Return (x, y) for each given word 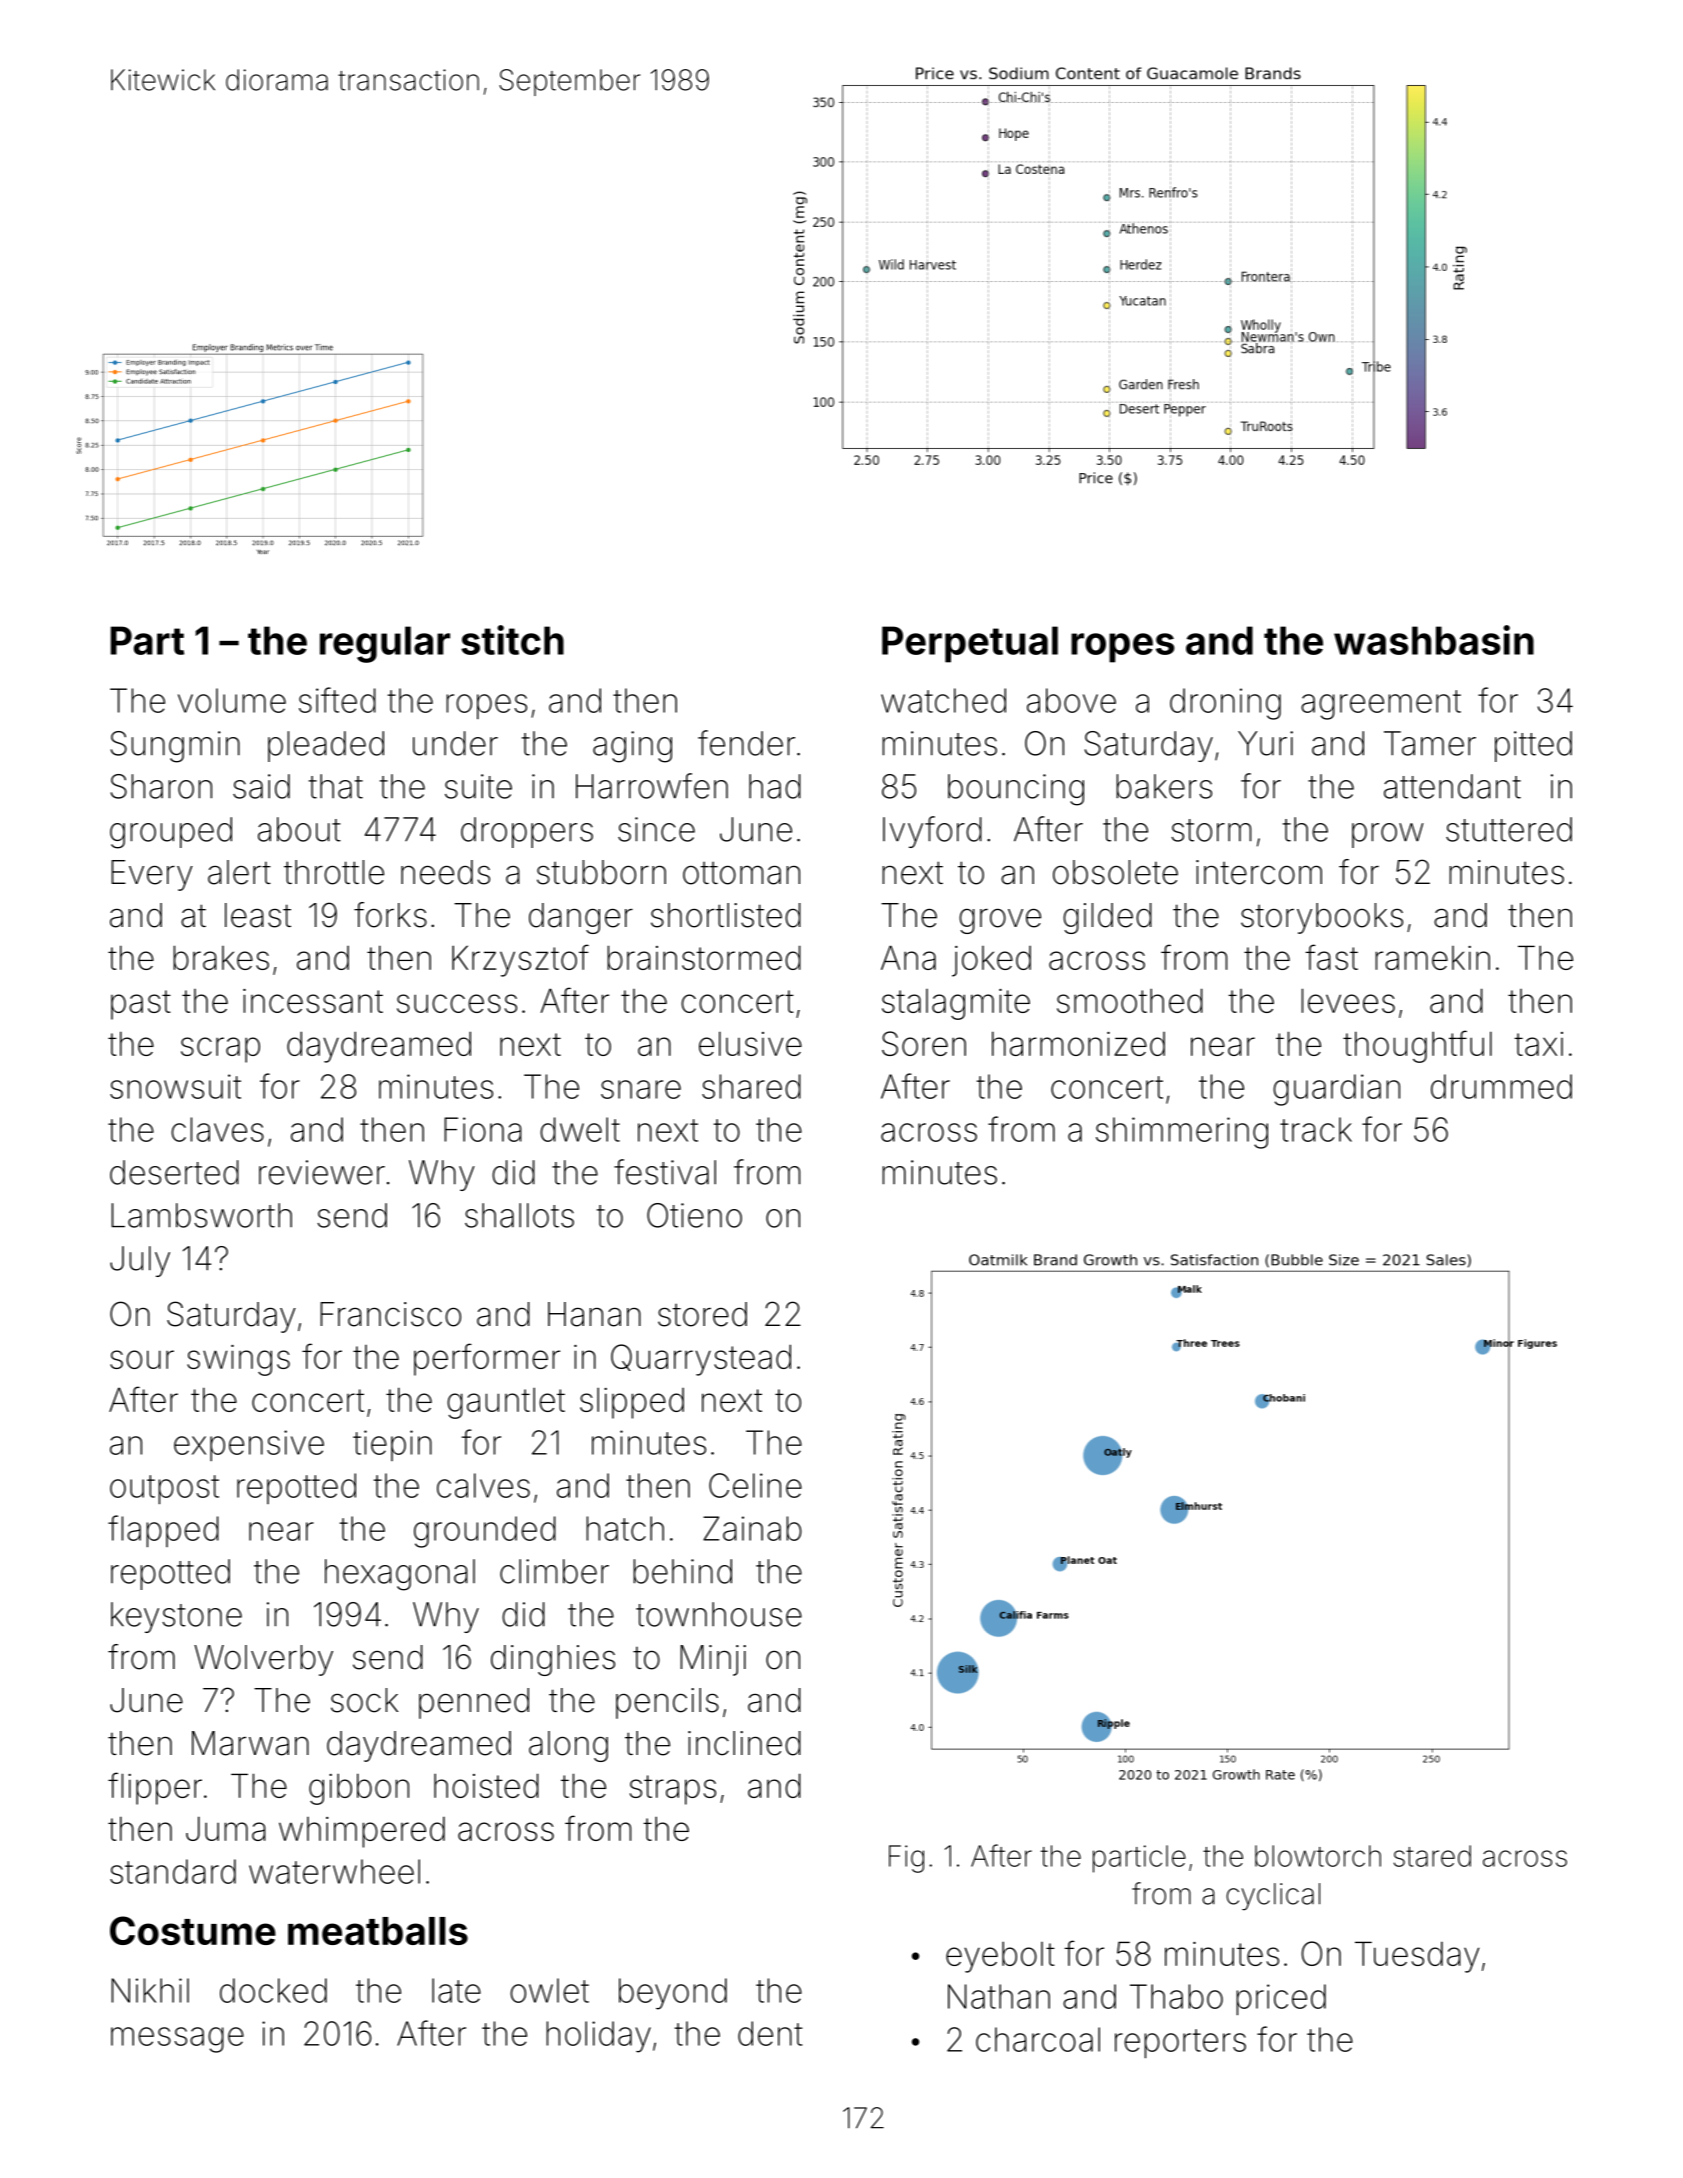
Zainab (752, 1528)
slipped (632, 1403)
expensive (249, 1445)
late (456, 1990)
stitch (512, 640)
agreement (1381, 705)
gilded (1107, 918)
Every (152, 875)
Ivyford (932, 832)
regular (385, 644)
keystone (176, 1617)
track (1316, 1129)
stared (1432, 1856)
